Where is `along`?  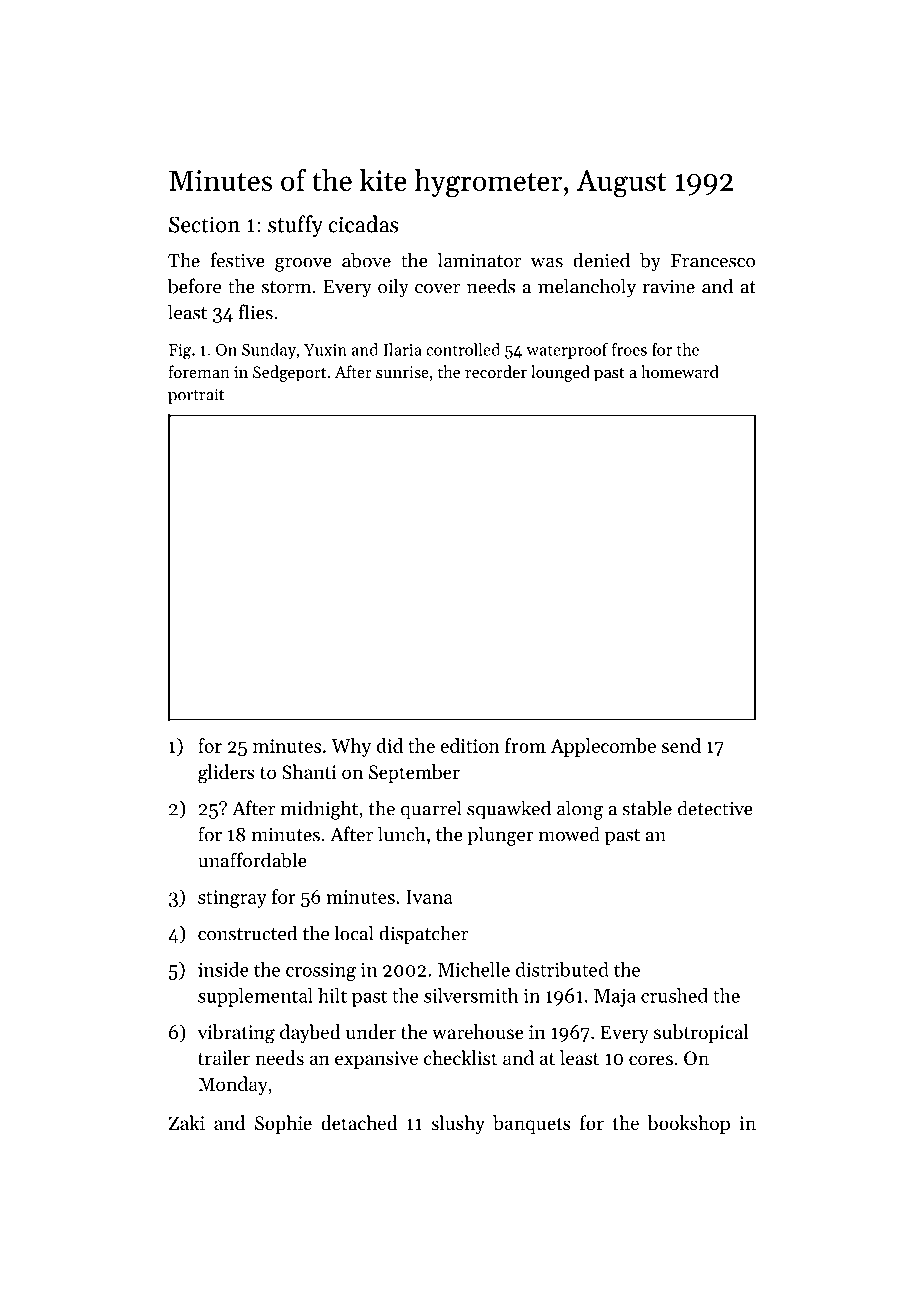
along is located at coordinates (580, 810).
